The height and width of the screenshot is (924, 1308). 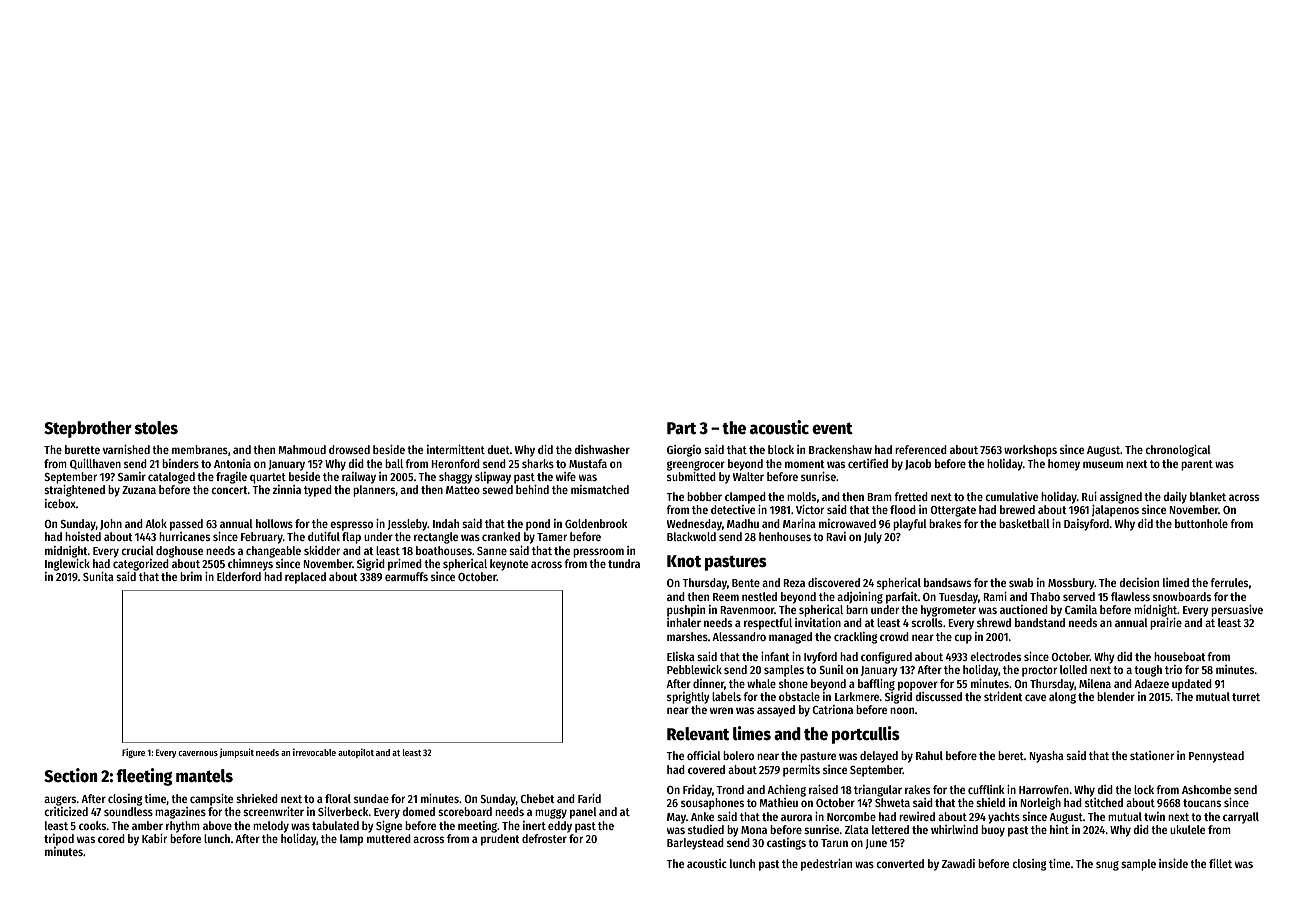 I want to click on Stepbrother, so click(x=88, y=429).
